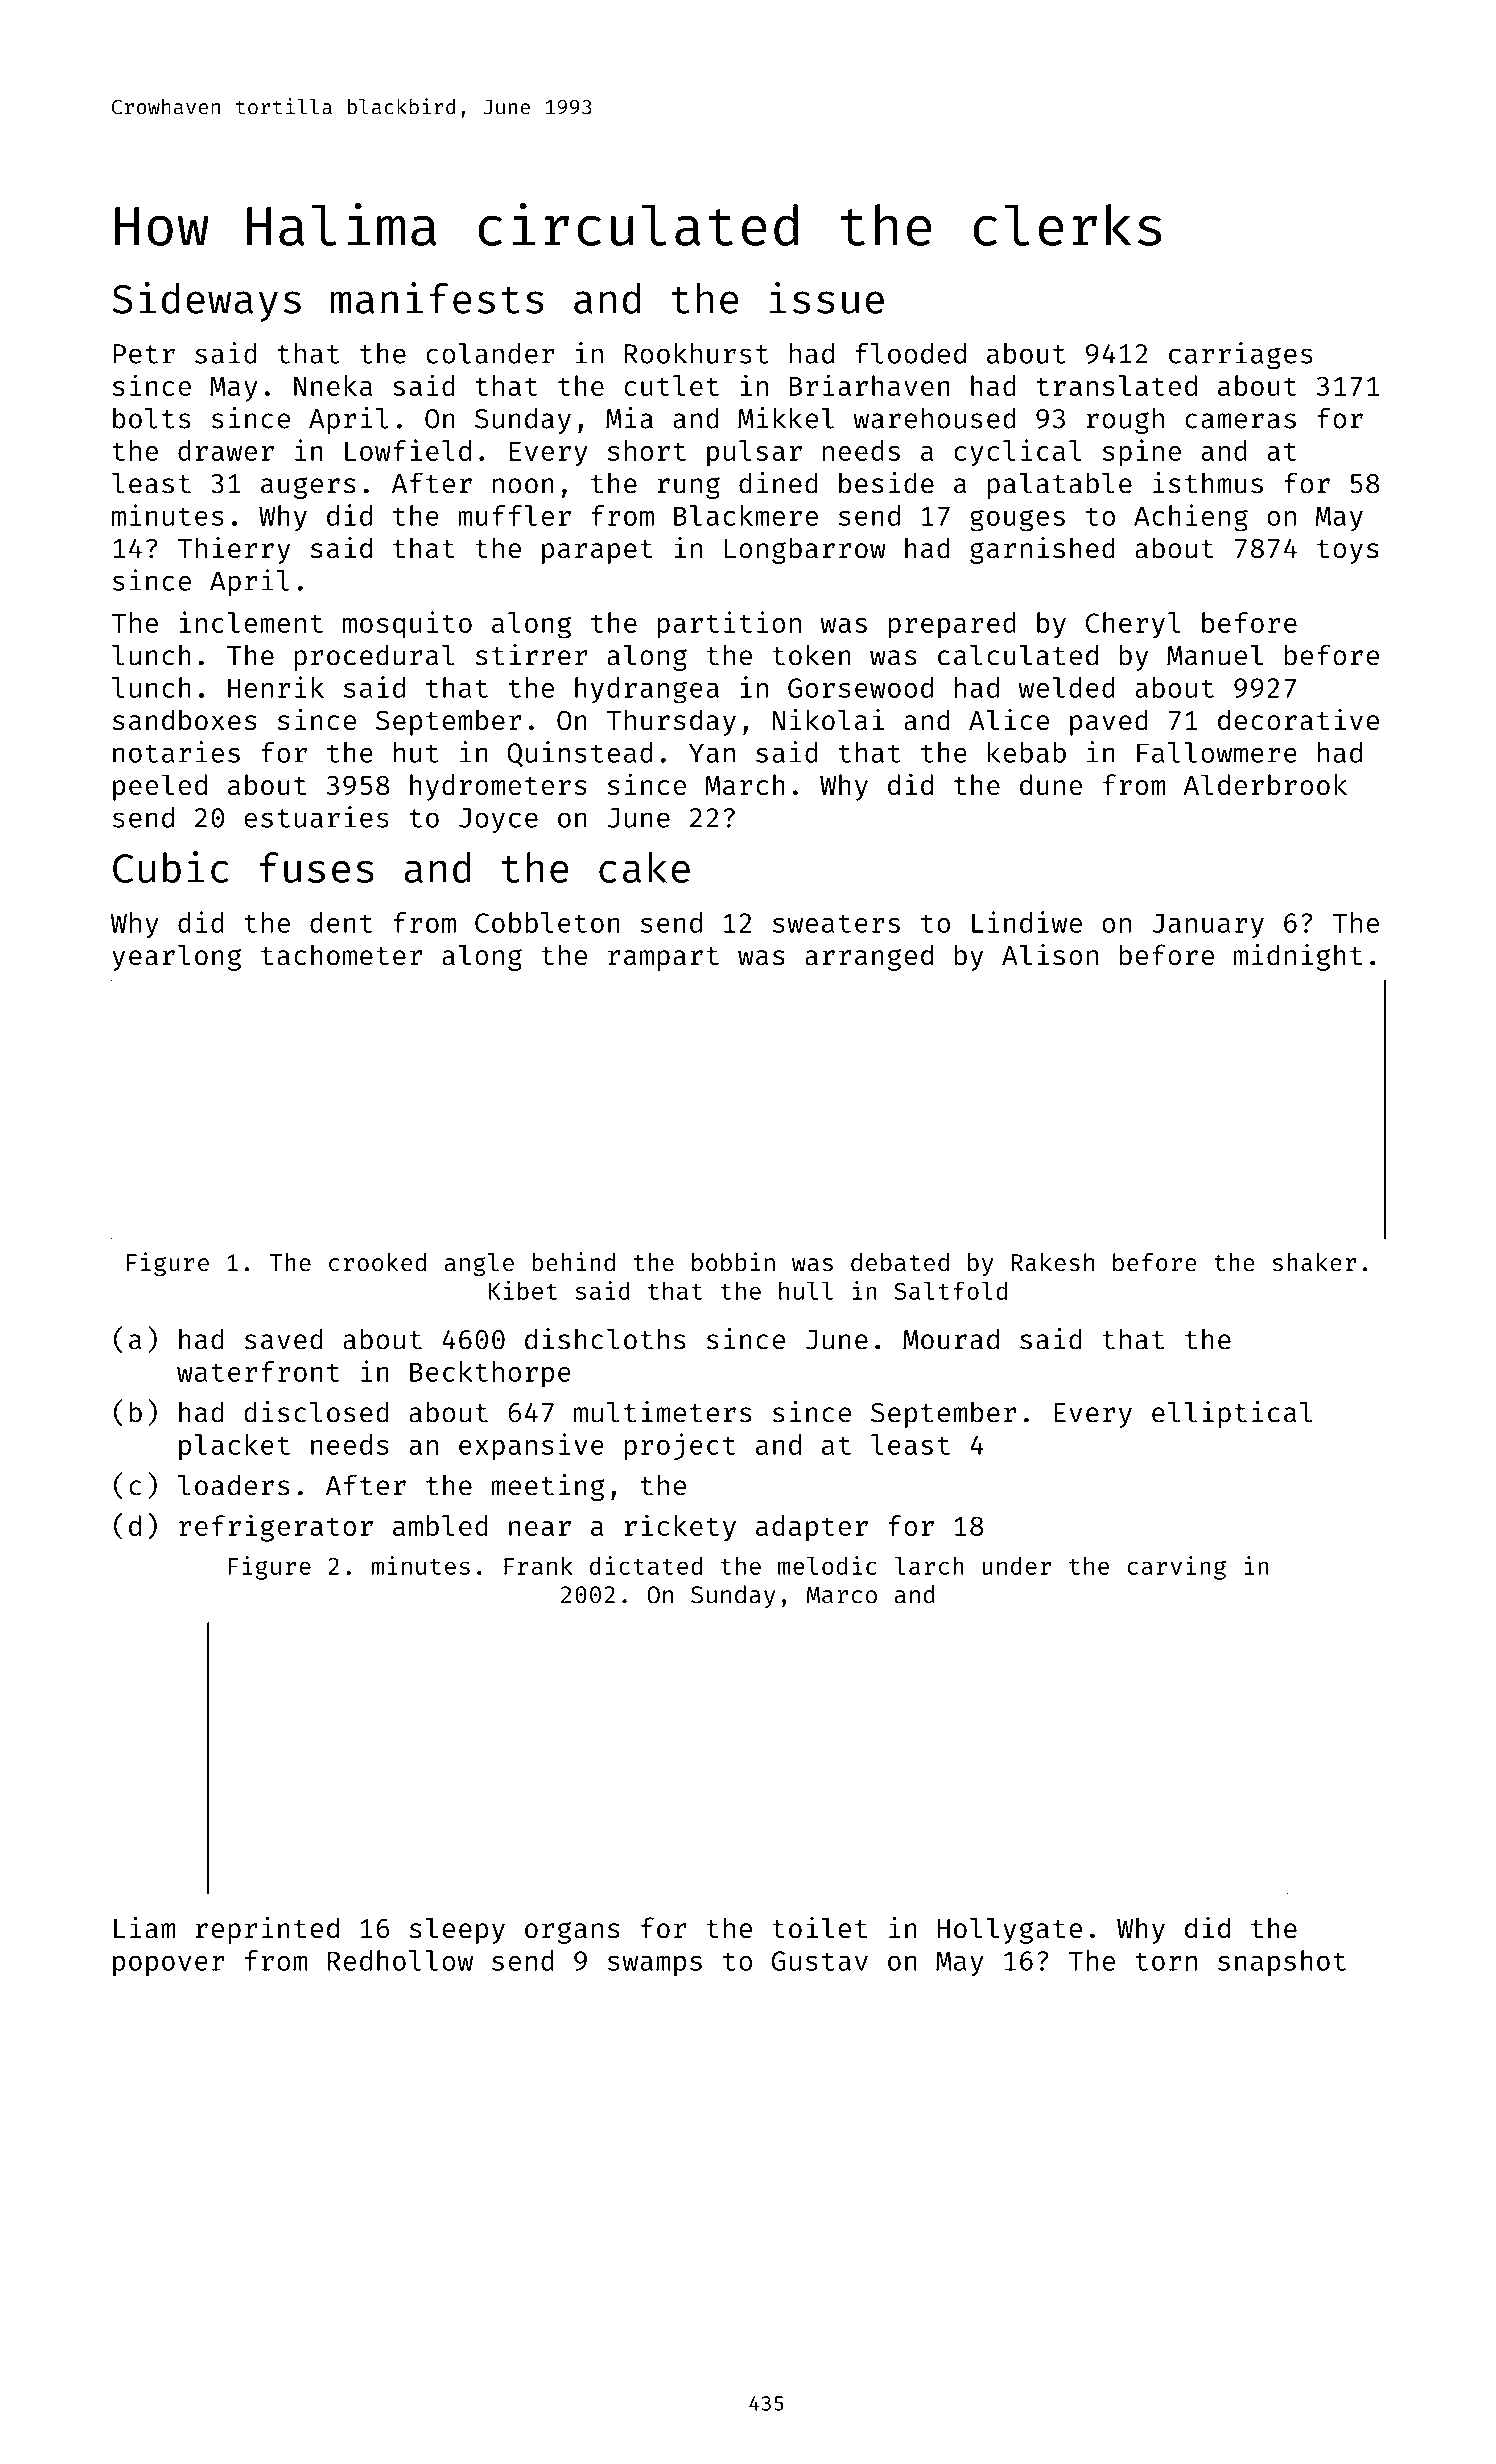 Image resolution: width=1496 pixels, height=2464 pixels. Describe the element at coordinates (168, 1965) in the screenshot. I see `popover` at that location.
